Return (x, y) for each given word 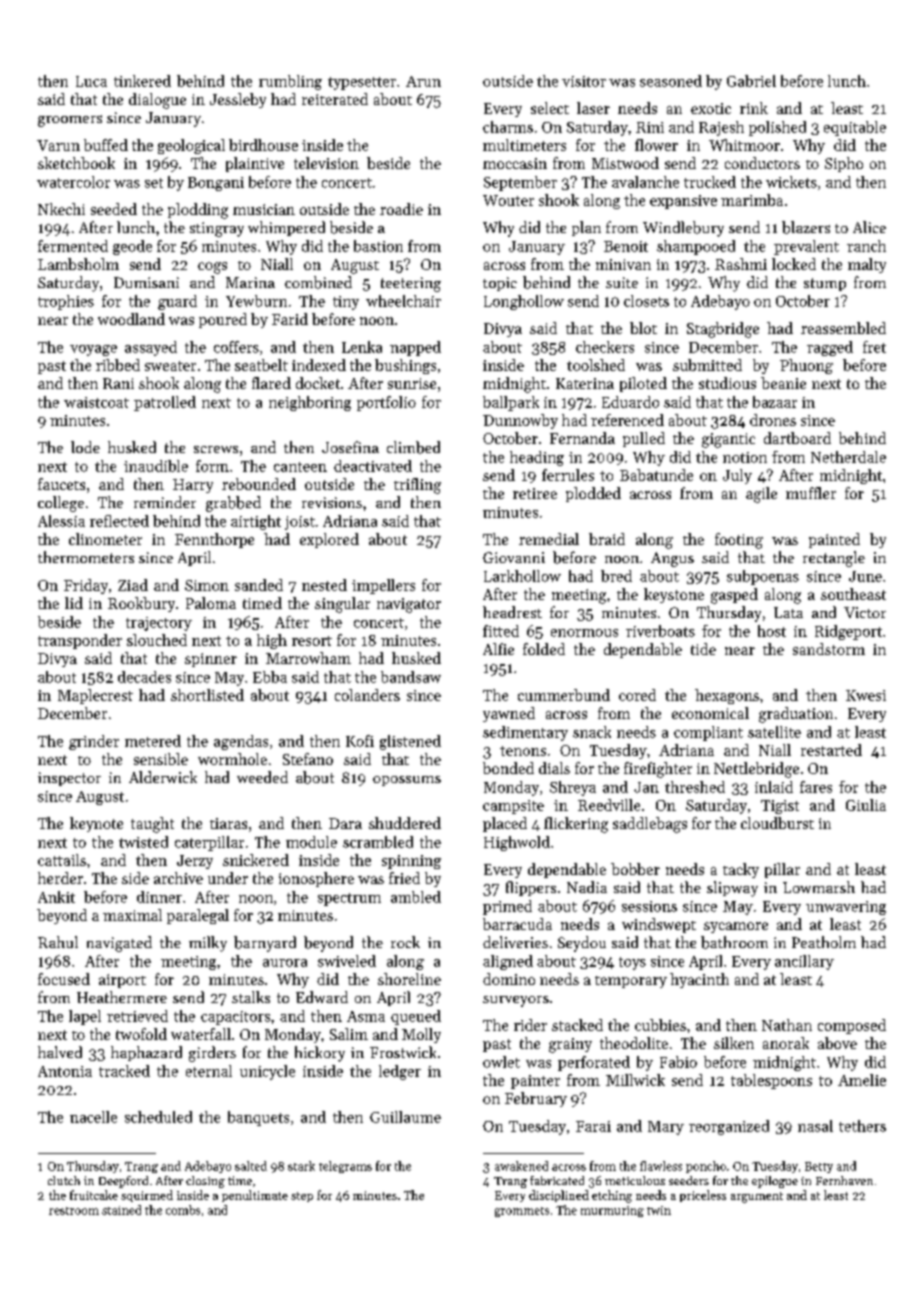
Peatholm (824, 942)
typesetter (362, 83)
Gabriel (751, 81)
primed (507, 907)
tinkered (142, 81)
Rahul (58, 942)
